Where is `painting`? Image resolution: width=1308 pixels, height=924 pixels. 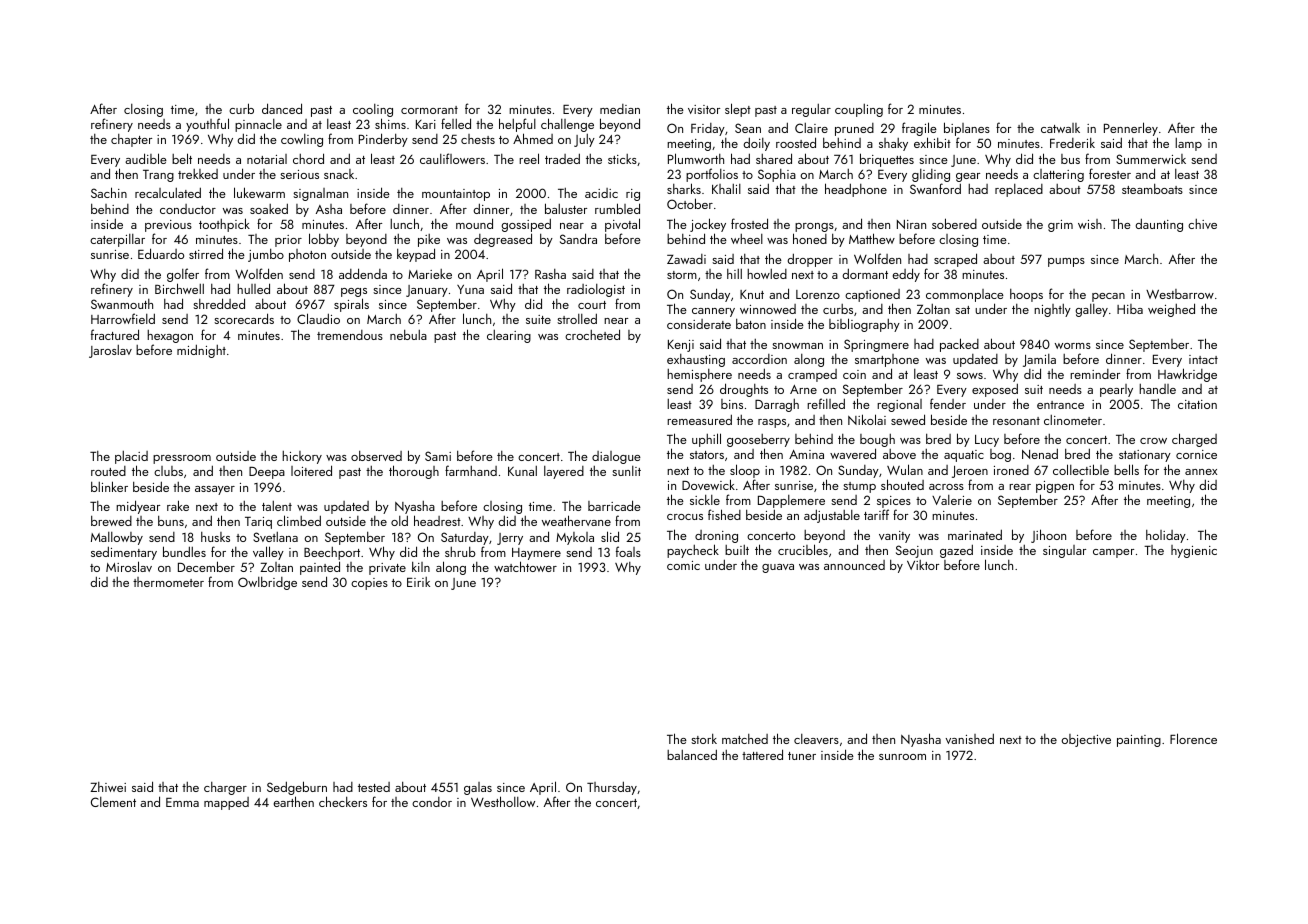
painting is located at coordinates (1139, 741).
